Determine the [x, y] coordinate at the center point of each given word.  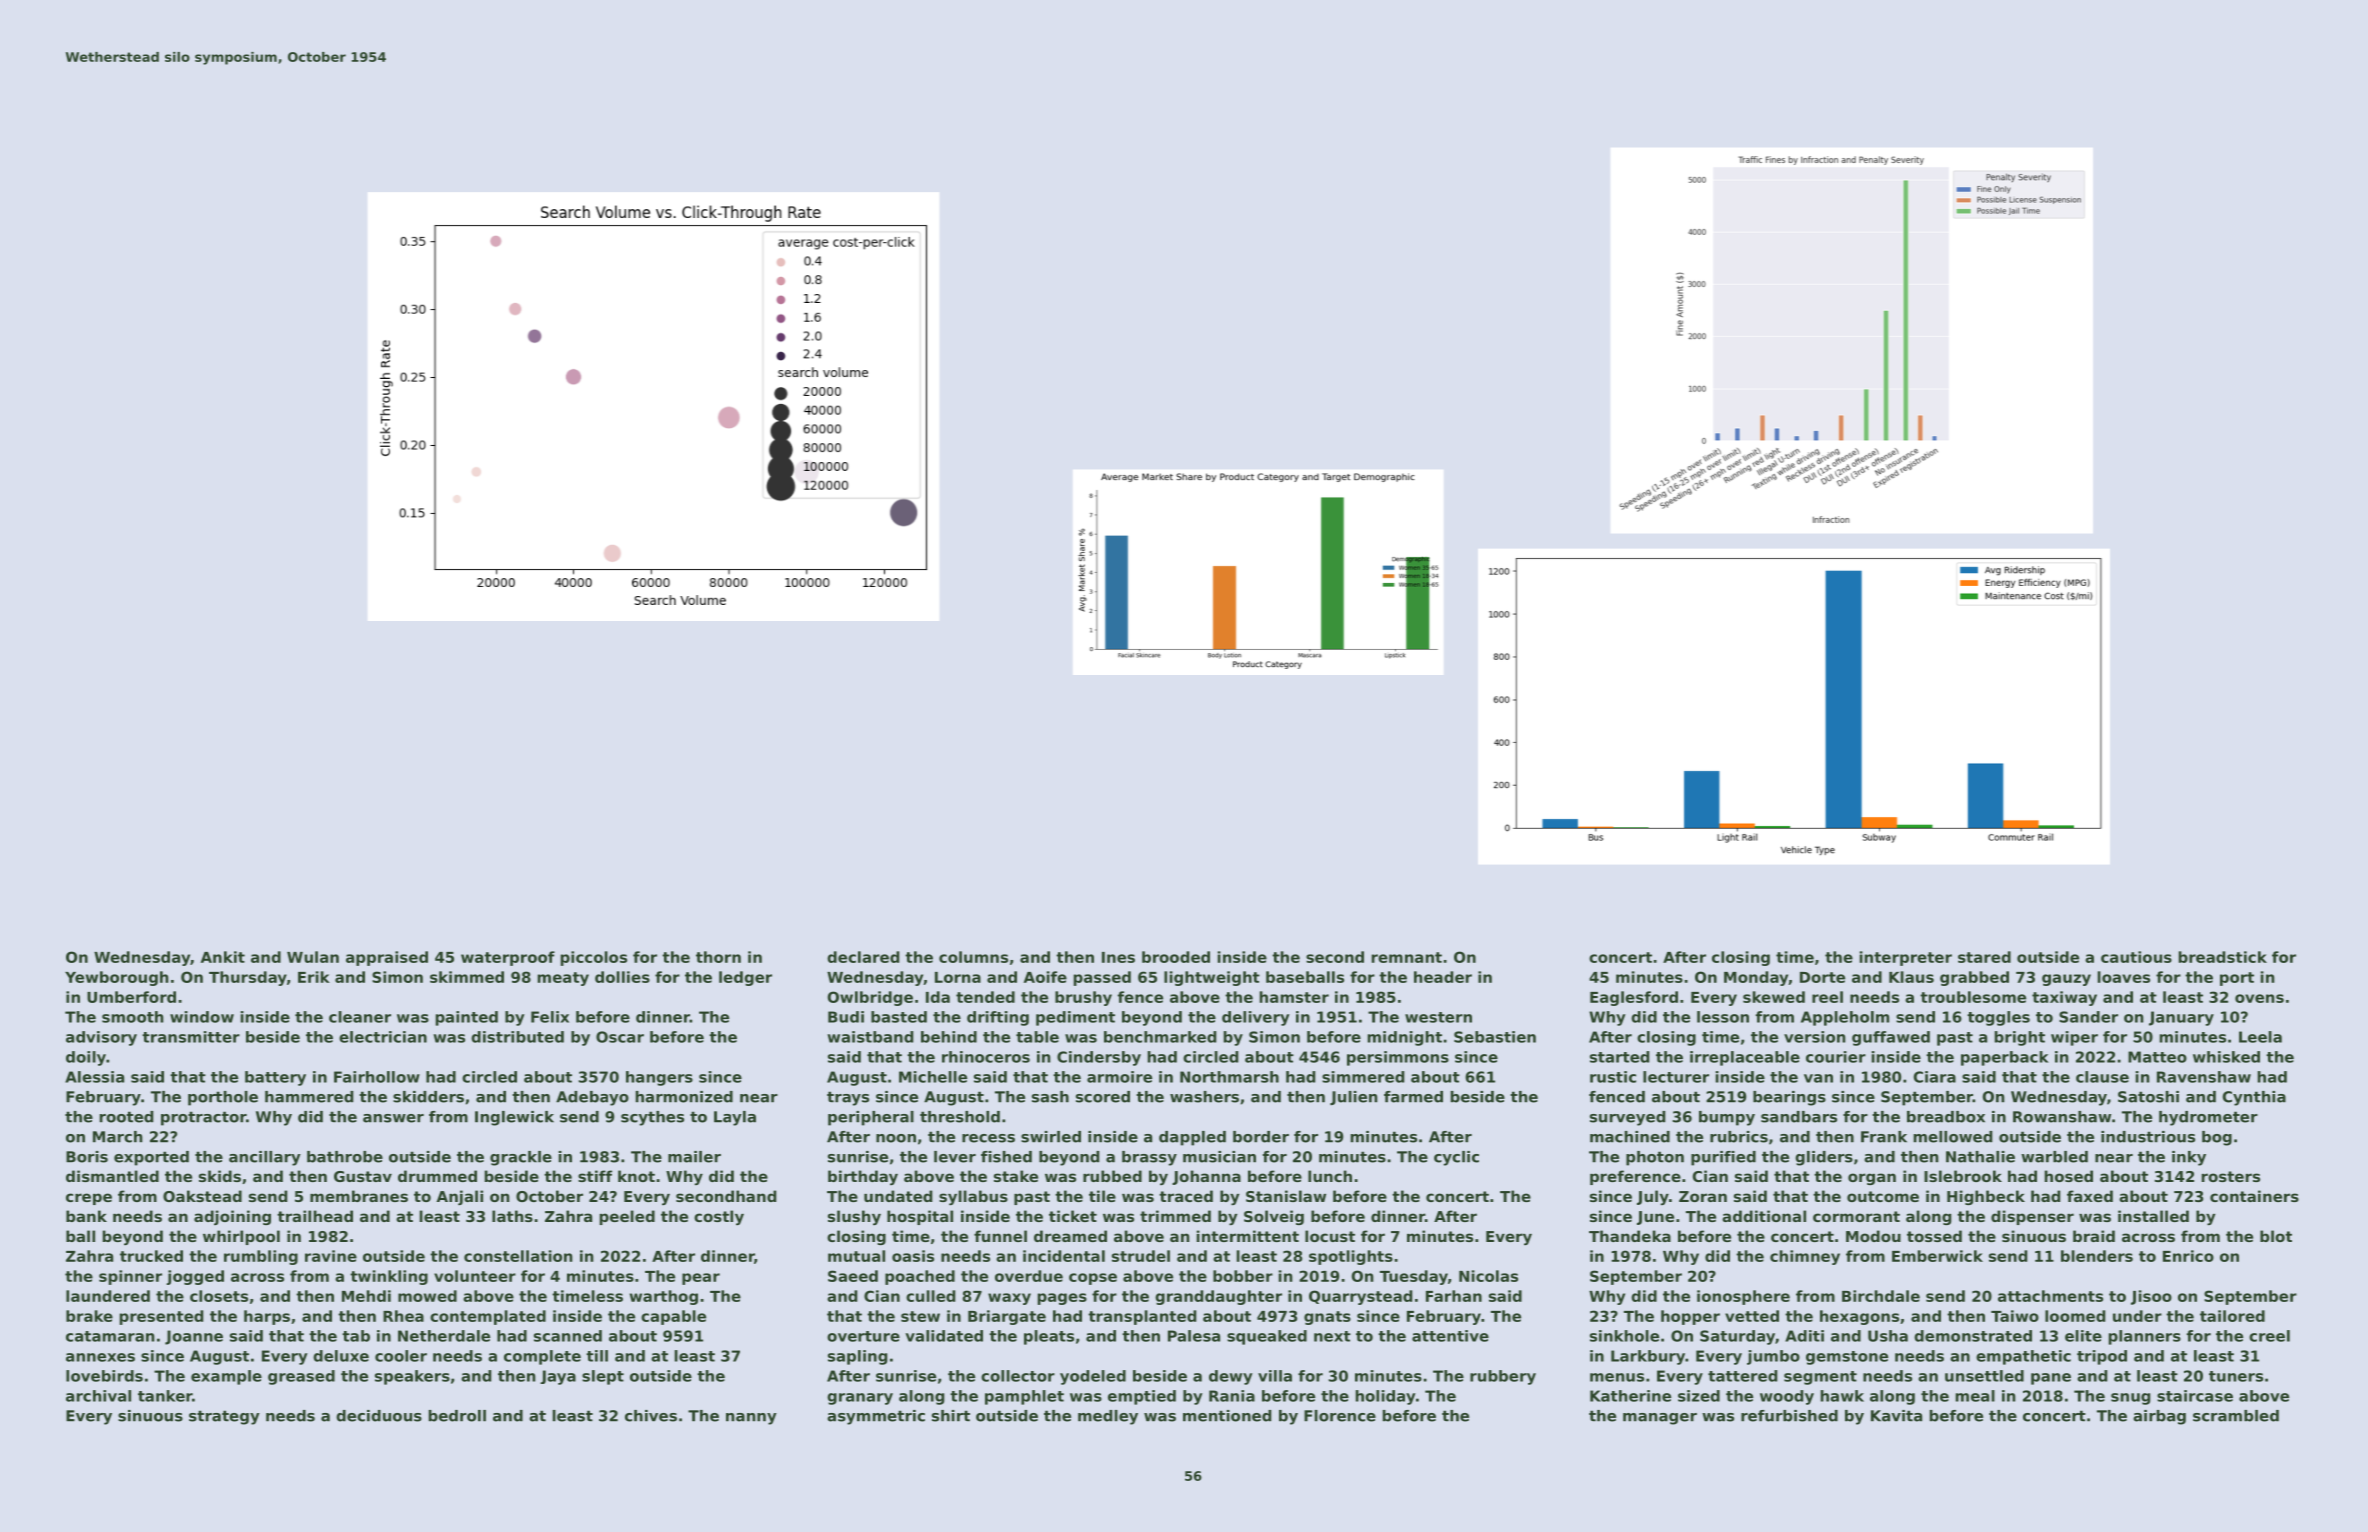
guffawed [1891, 1038]
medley [1108, 1417]
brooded [1176, 957]
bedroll [457, 1416]
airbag [2159, 1417]
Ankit [223, 957]
